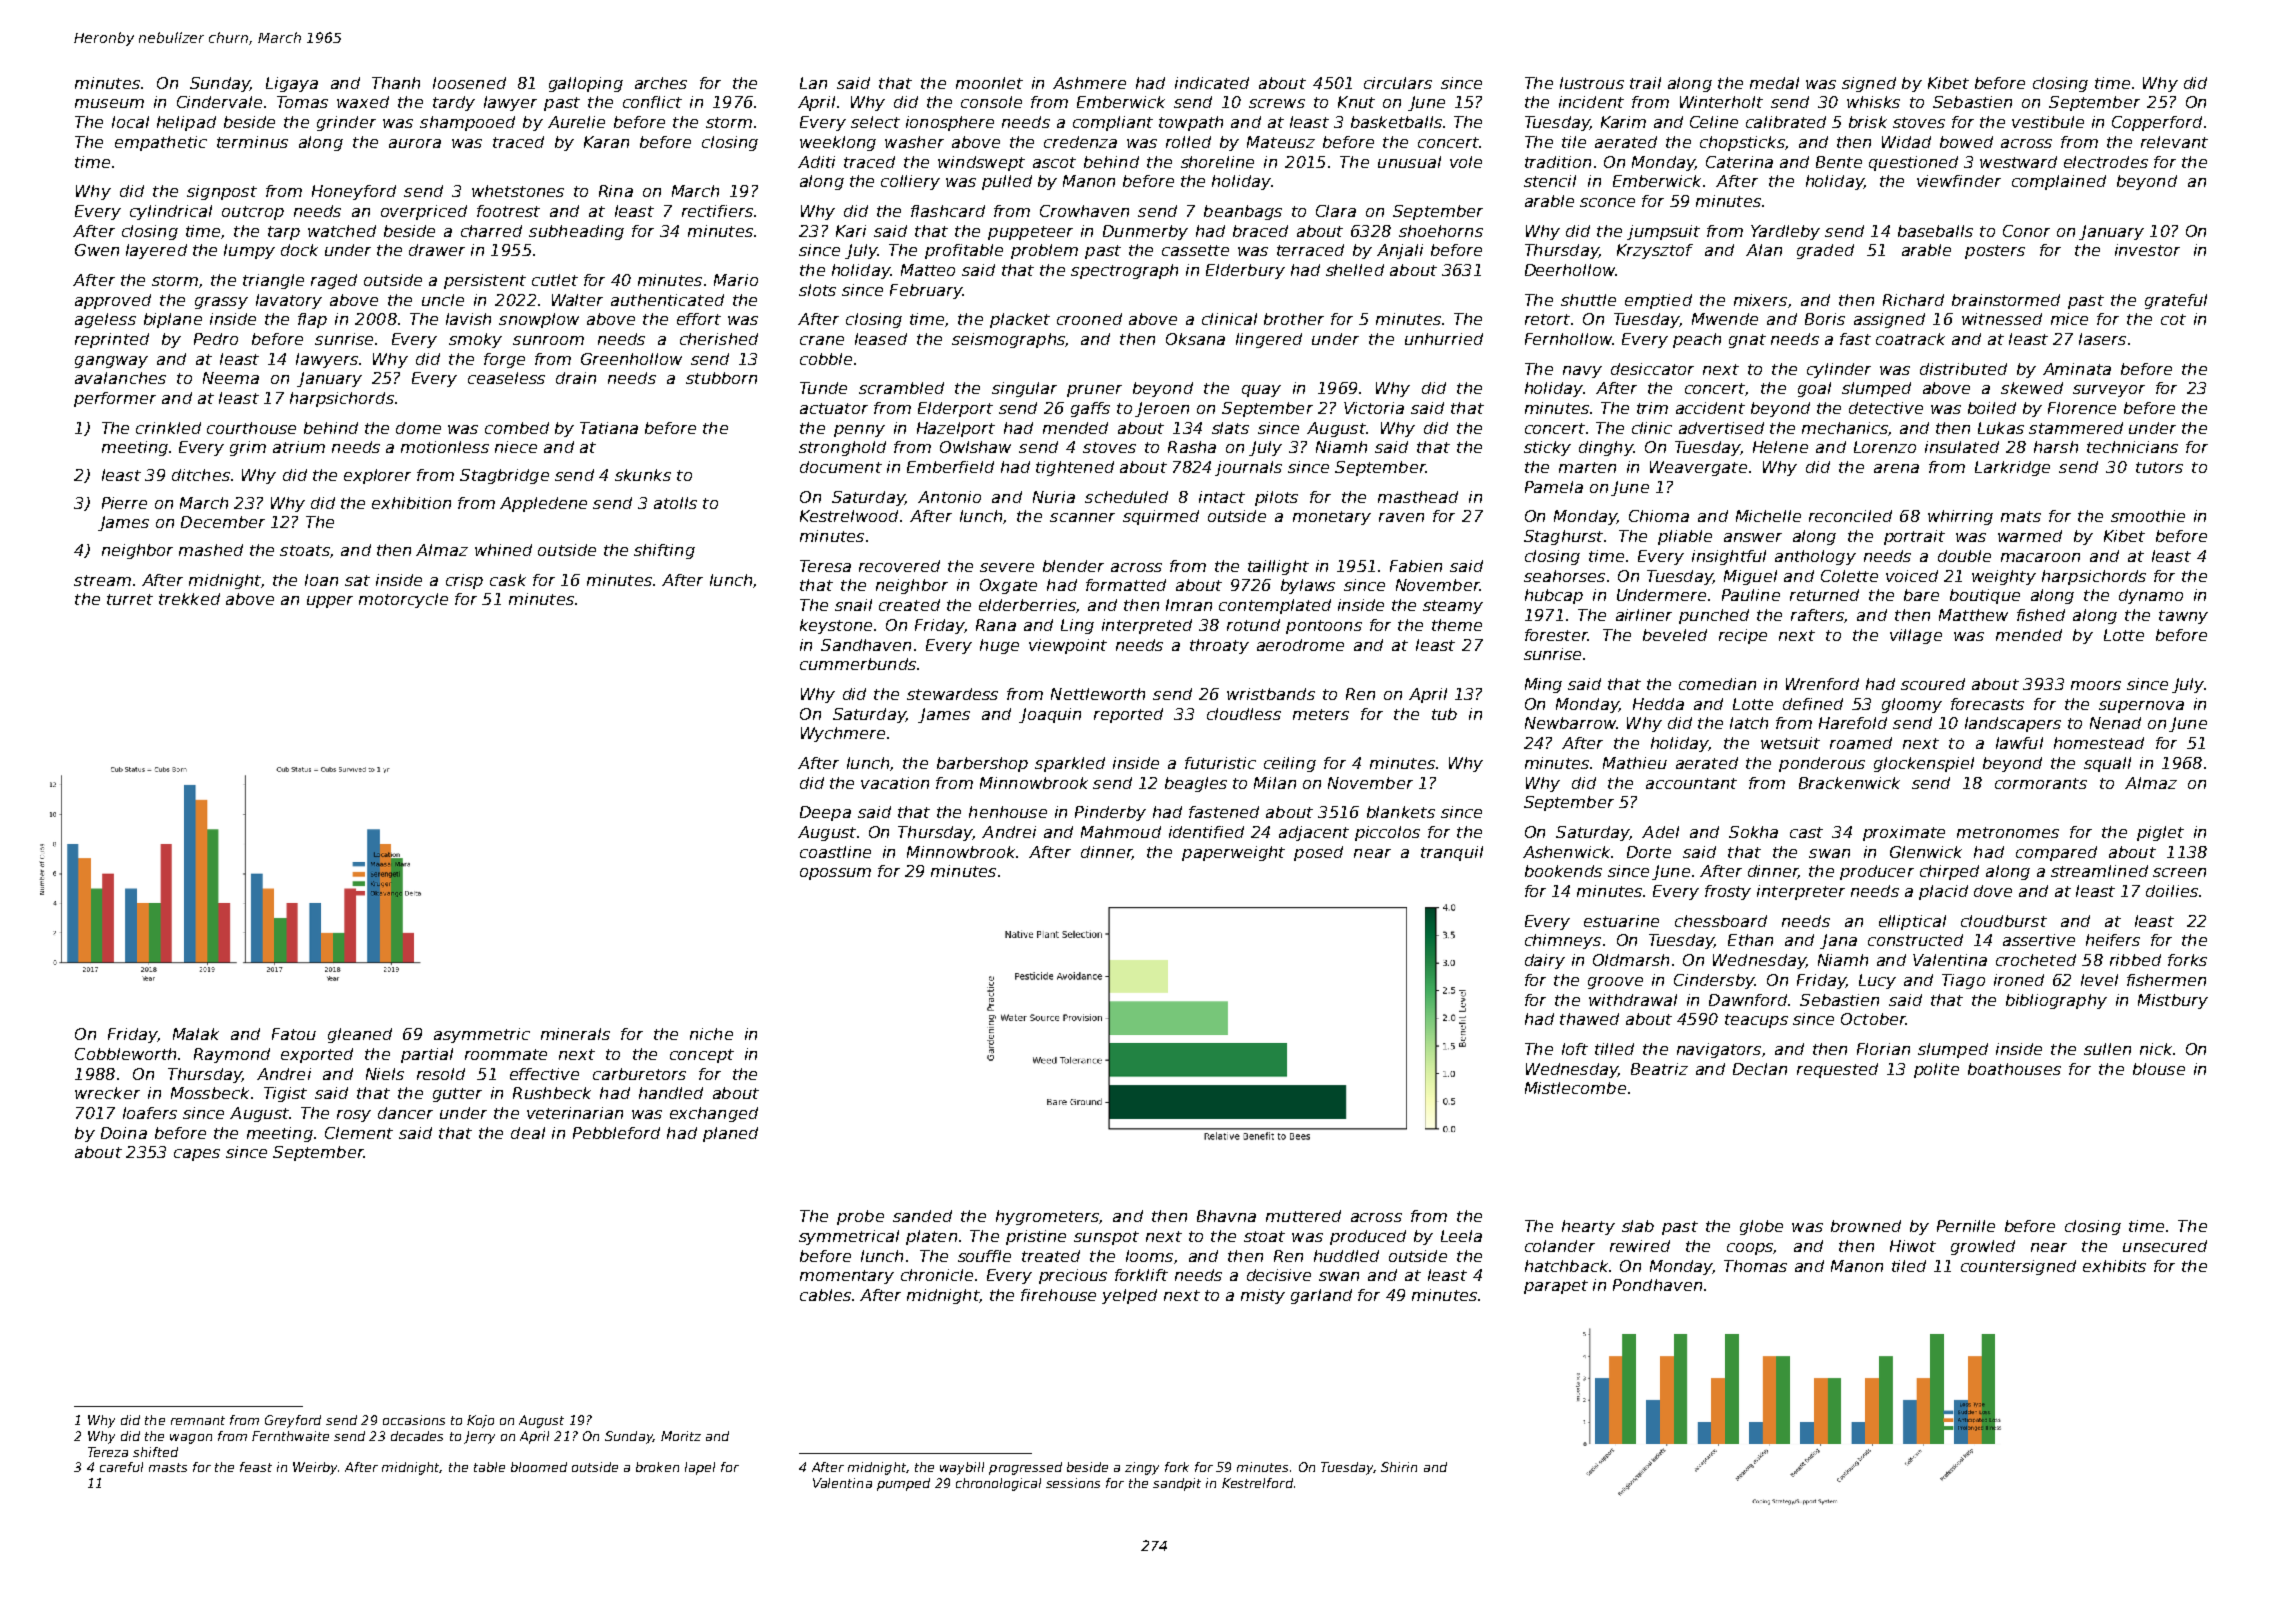  Describe the element at coordinates (1121, 832) in the screenshot. I see `Mahmoud` at that location.
